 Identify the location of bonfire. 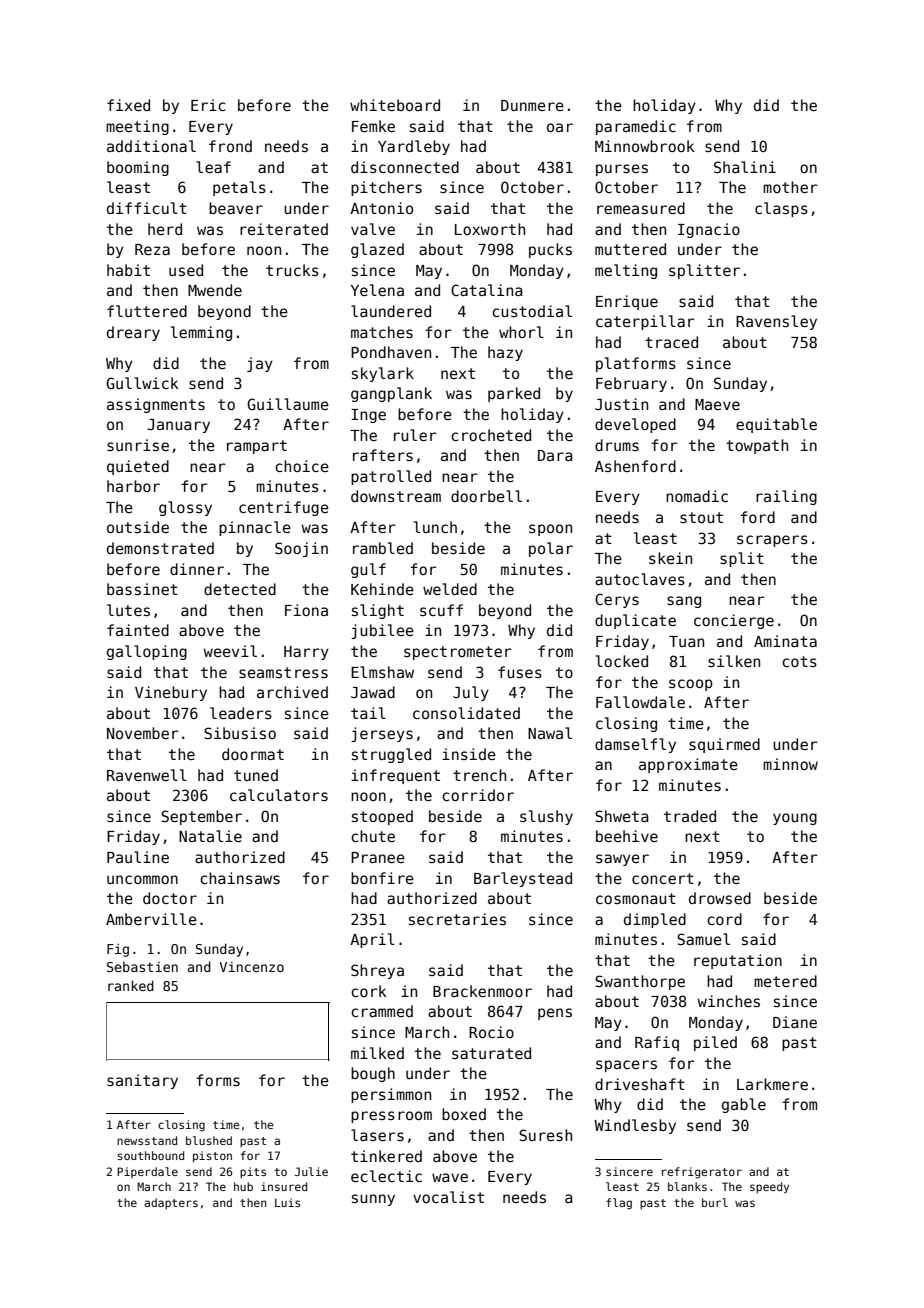
(382, 878).
